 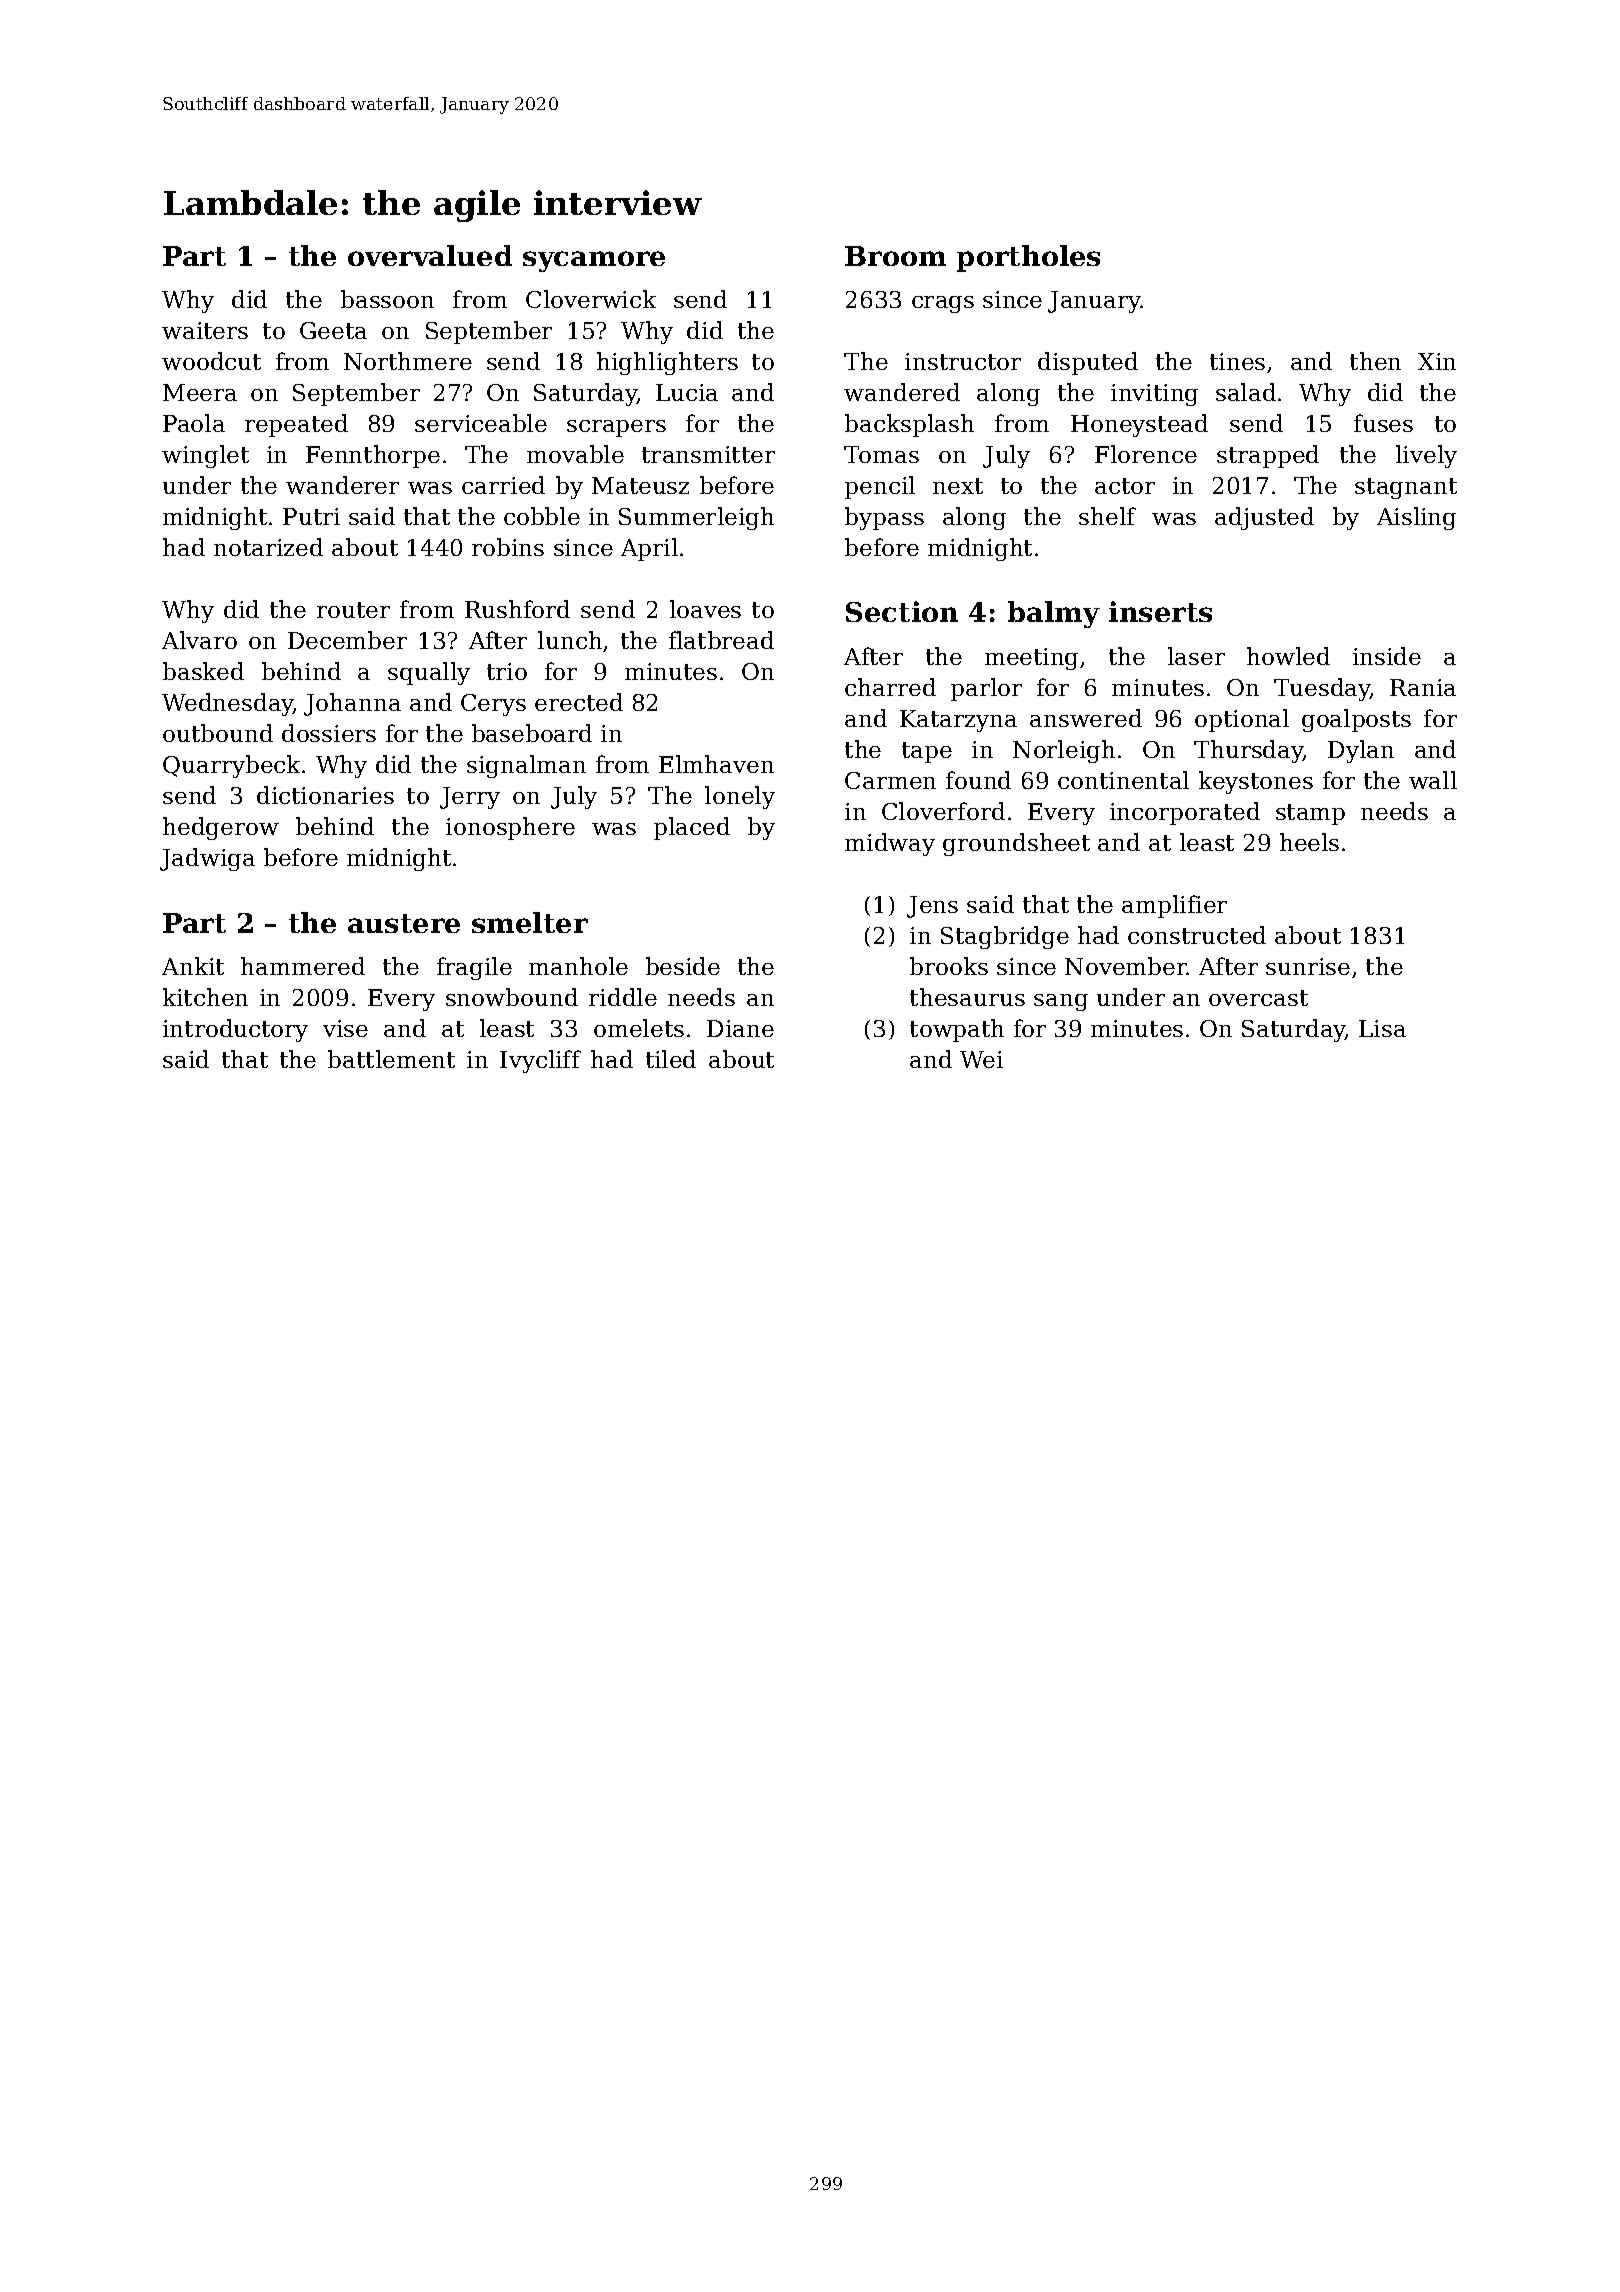 I want to click on beside, so click(x=683, y=966).
